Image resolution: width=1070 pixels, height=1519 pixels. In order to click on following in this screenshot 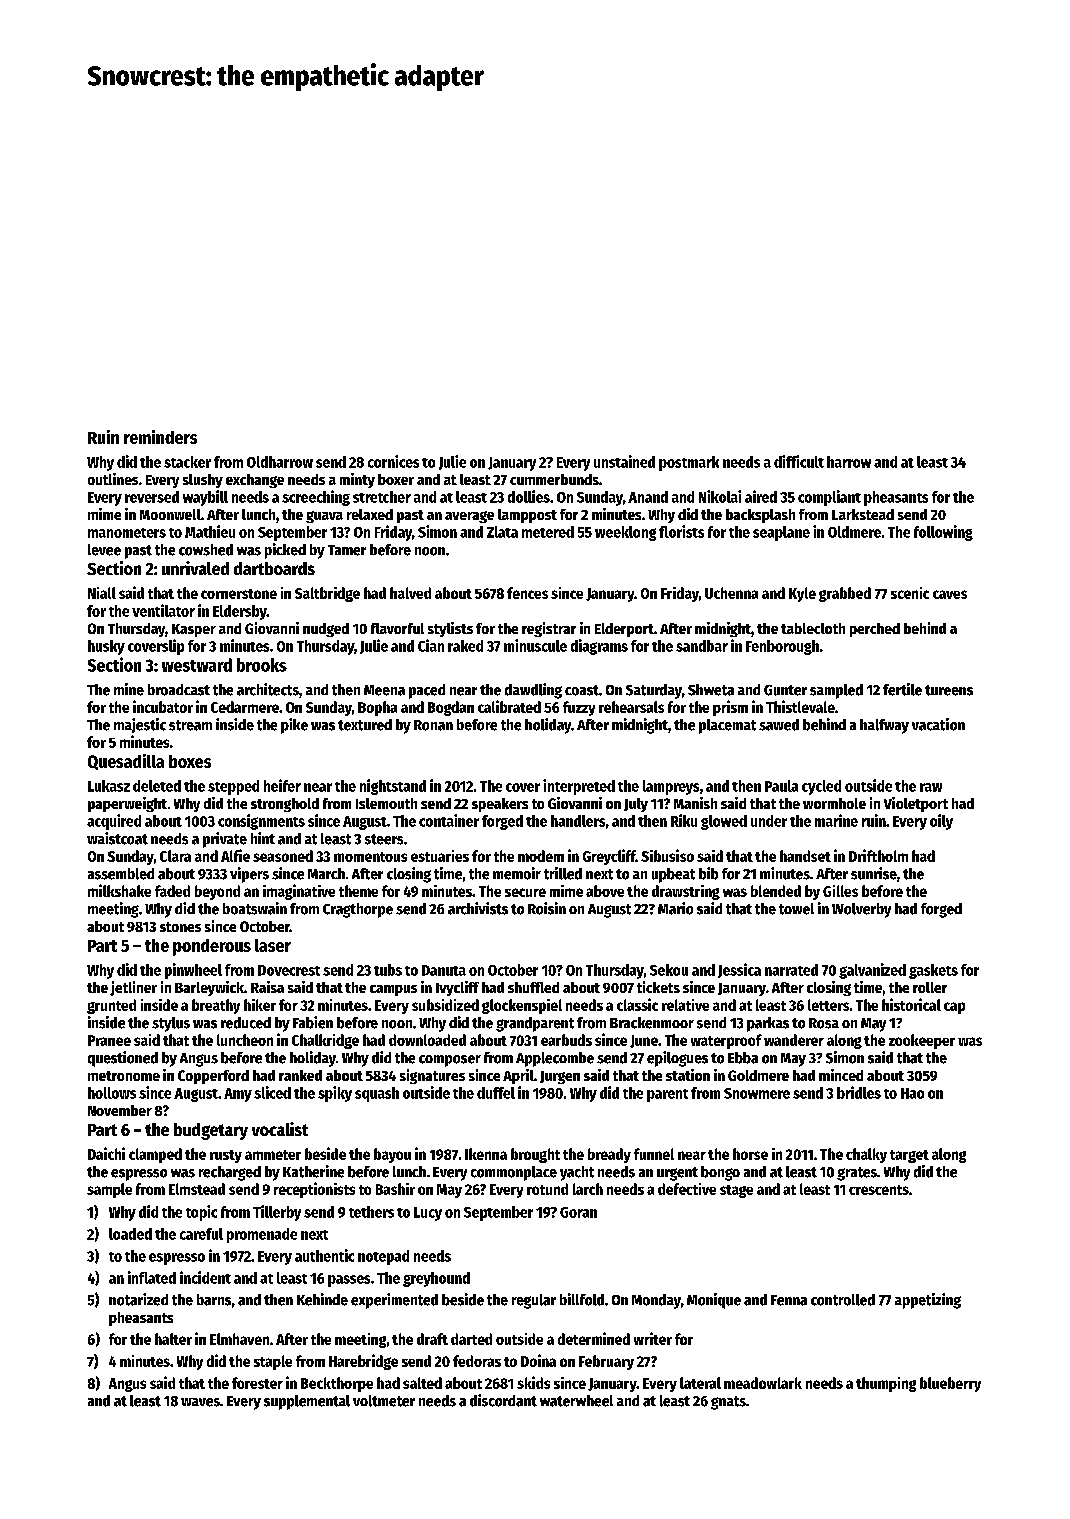, I will do `click(943, 533)`.
